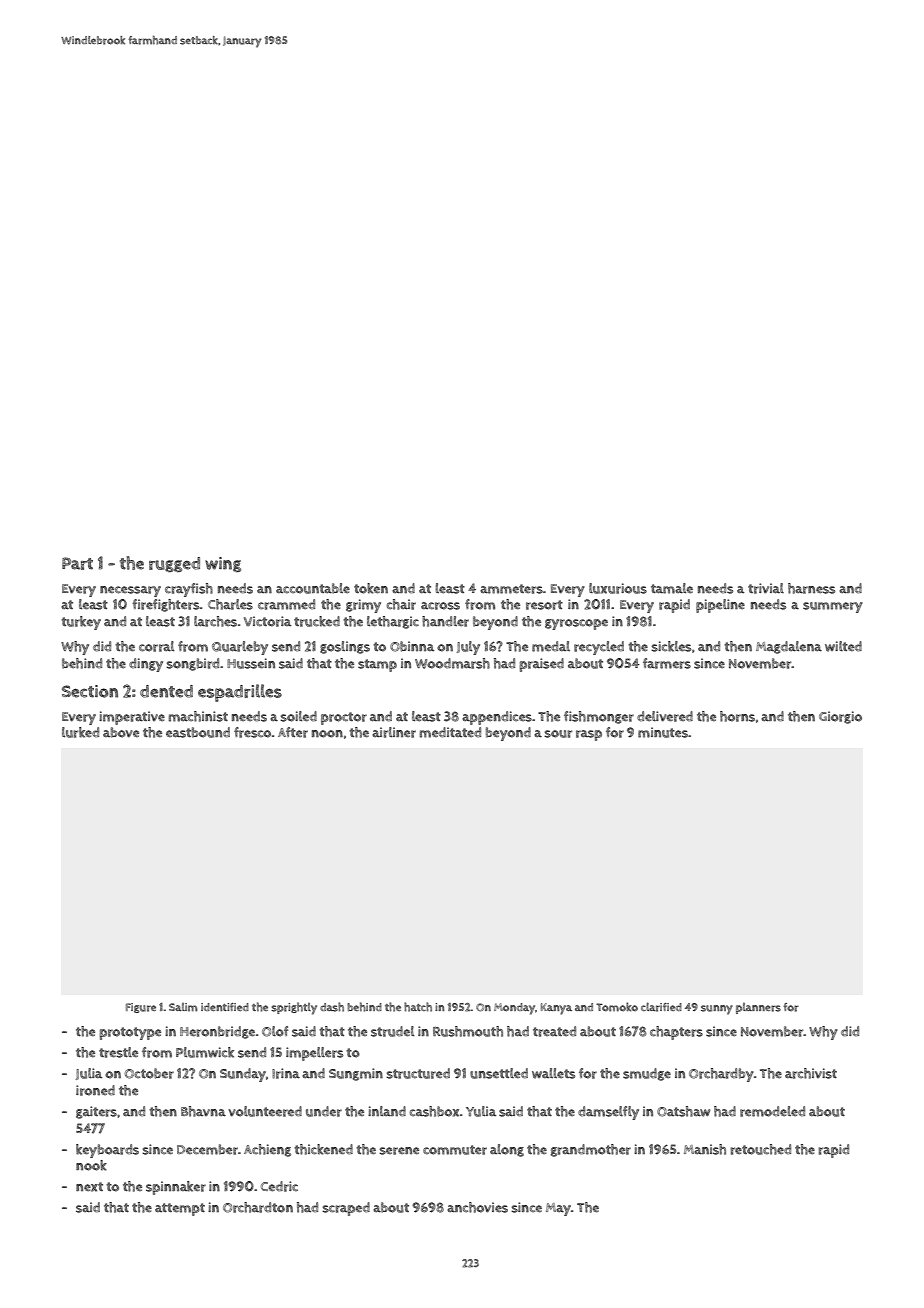 This document has width=924, height=1308. Describe the element at coordinates (440, 606) in the document. I see `across` at that location.
